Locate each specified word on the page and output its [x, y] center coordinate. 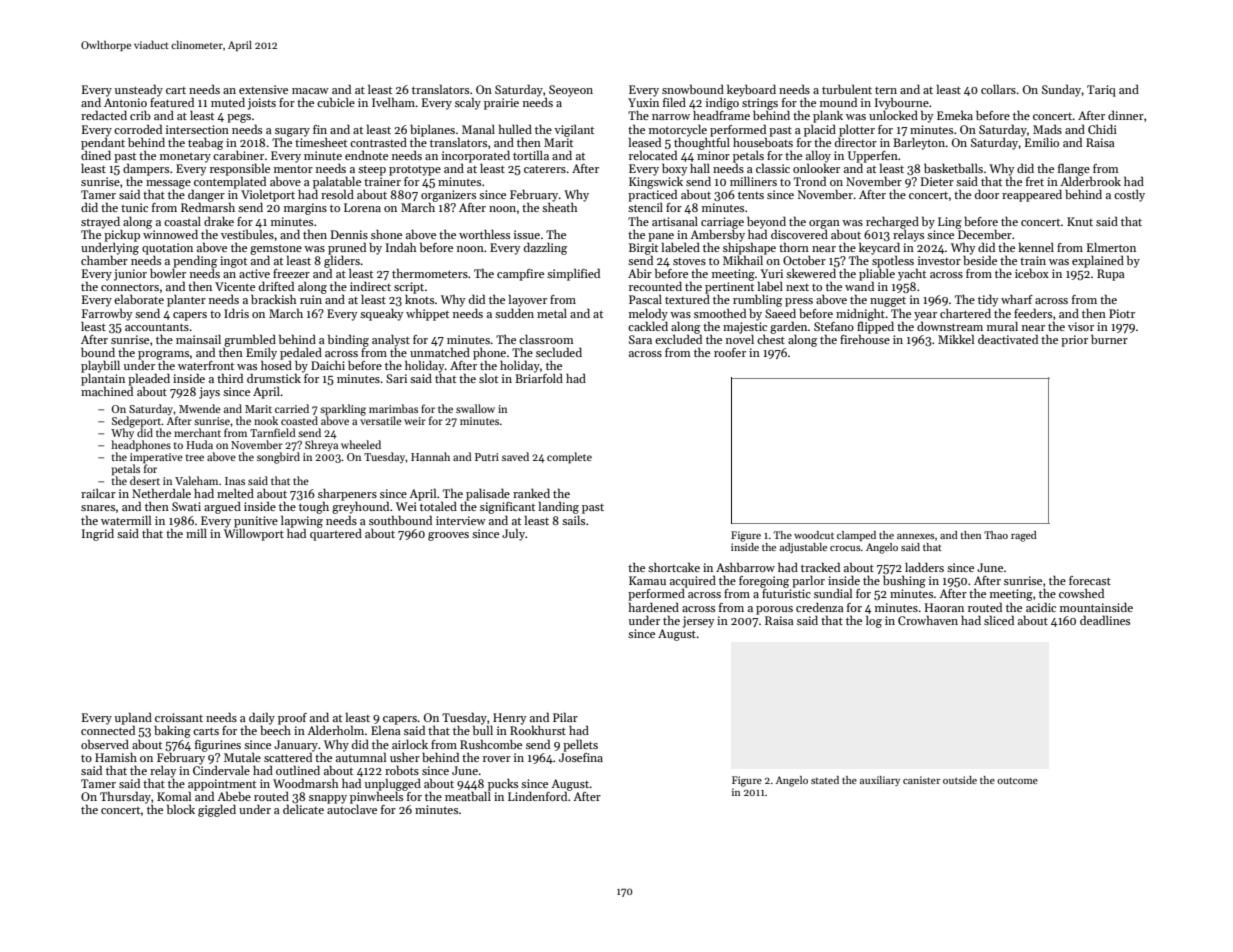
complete [569, 458]
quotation [167, 249]
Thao [996, 535]
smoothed [720, 313]
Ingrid [98, 535]
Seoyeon [571, 91]
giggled [217, 811]
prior [1074, 341]
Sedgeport [137, 422]
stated [825, 780]
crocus [845, 548]
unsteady [139, 90]
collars [998, 89]
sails [573, 520]
